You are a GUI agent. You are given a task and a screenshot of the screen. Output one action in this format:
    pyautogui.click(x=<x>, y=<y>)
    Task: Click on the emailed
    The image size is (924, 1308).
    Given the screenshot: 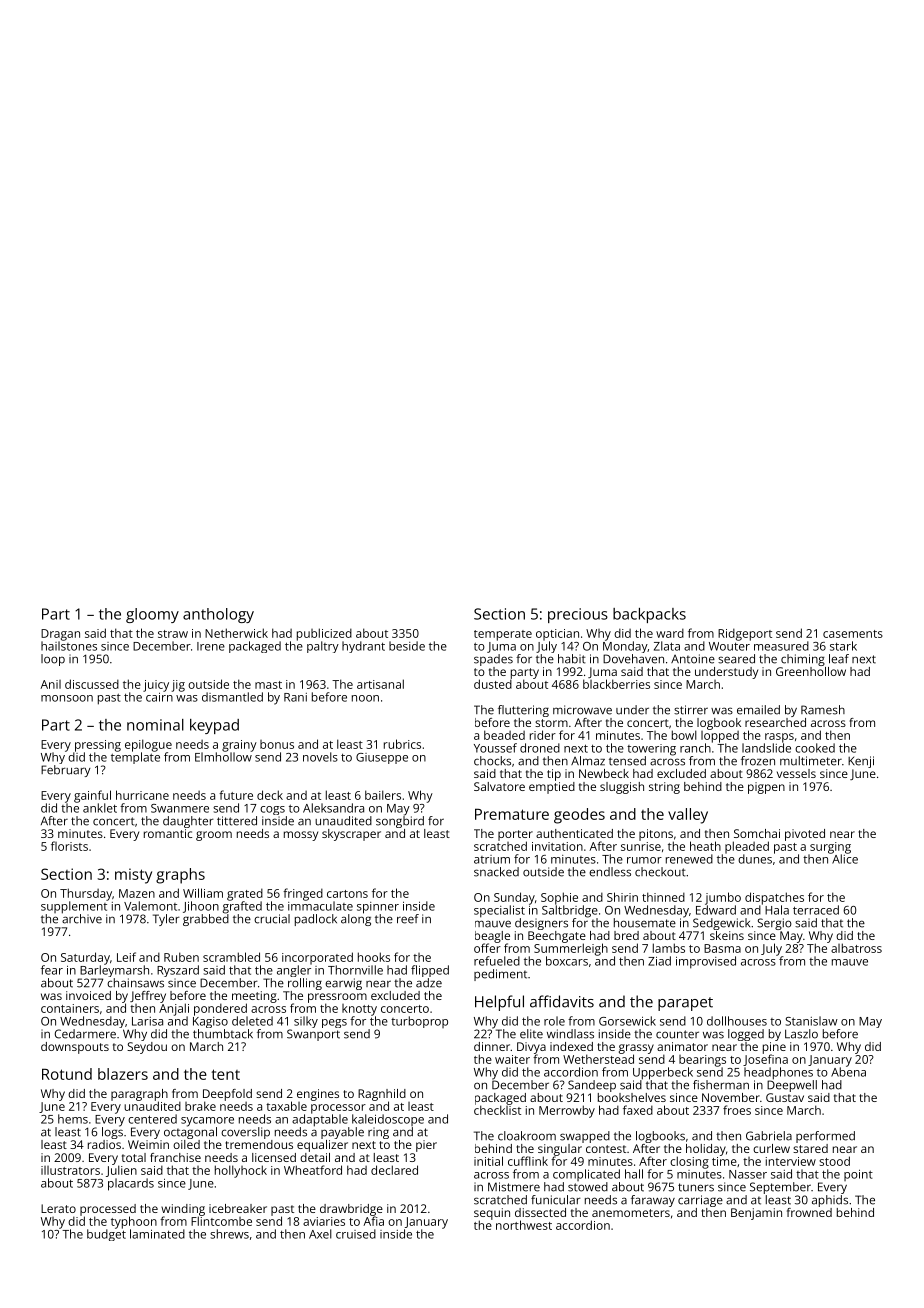 What is the action you would take?
    pyautogui.click(x=758, y=710)
